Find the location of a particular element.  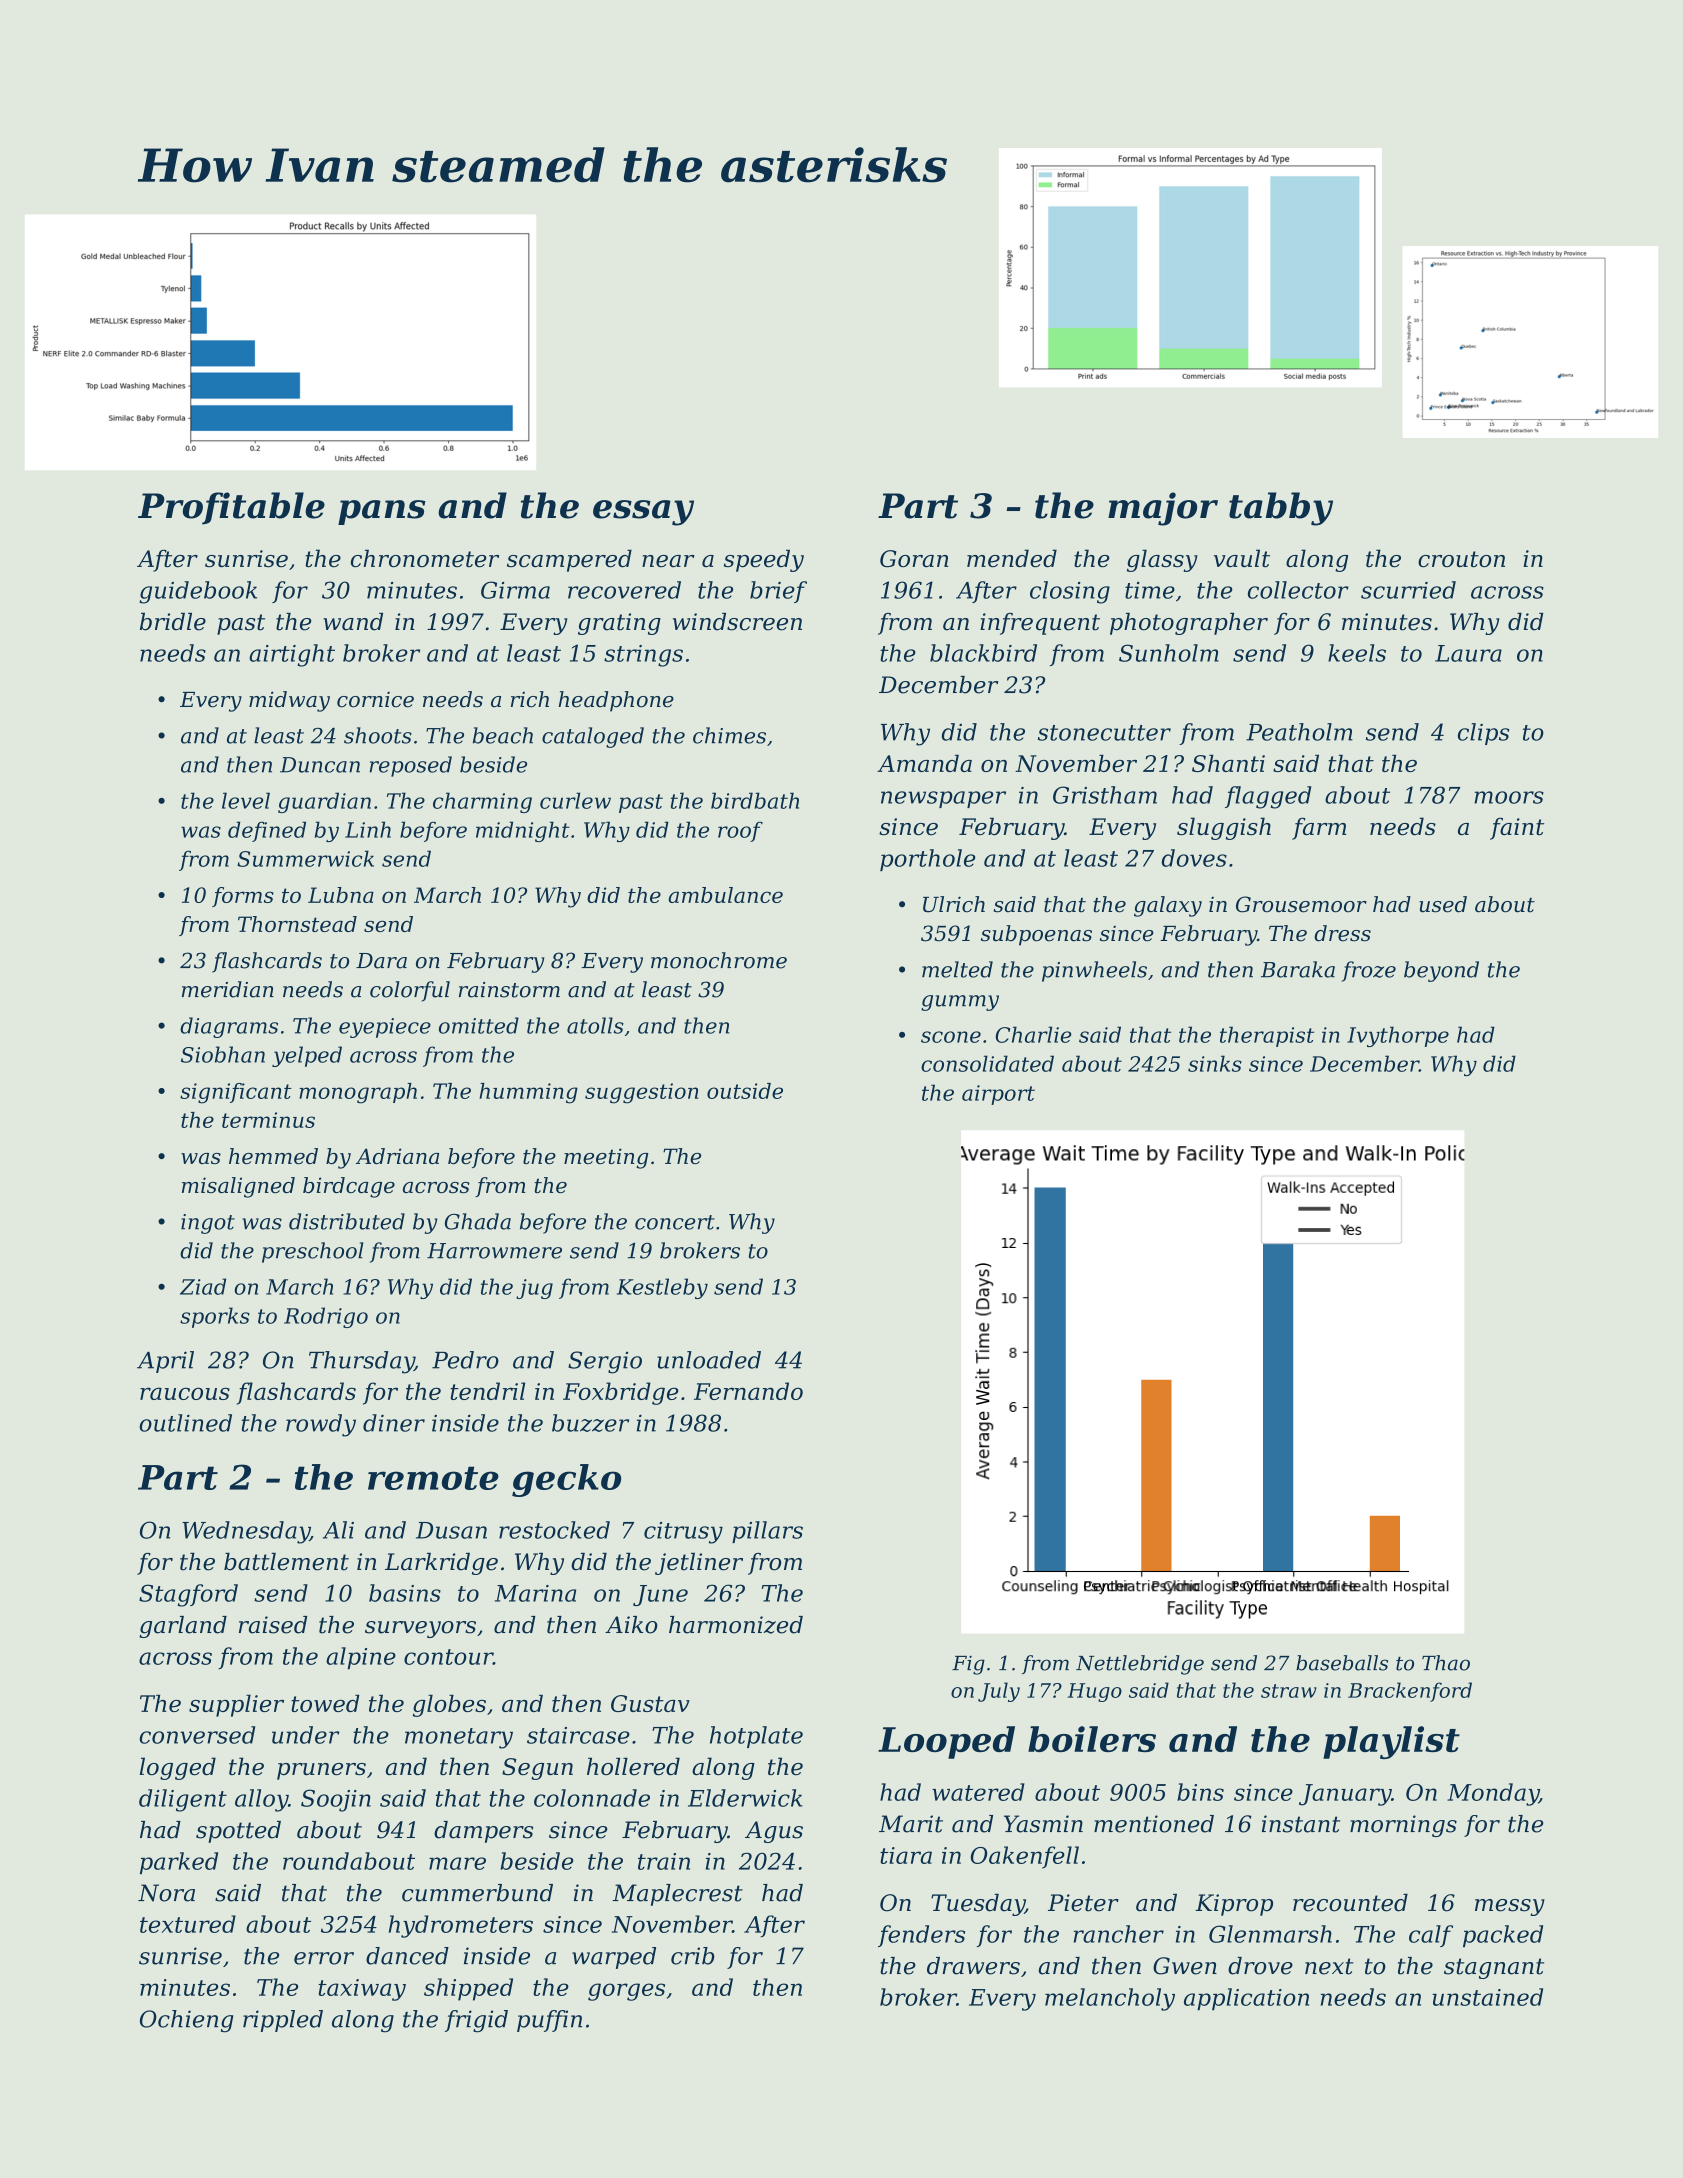

spotted is located at coordinates (238, 1832).
